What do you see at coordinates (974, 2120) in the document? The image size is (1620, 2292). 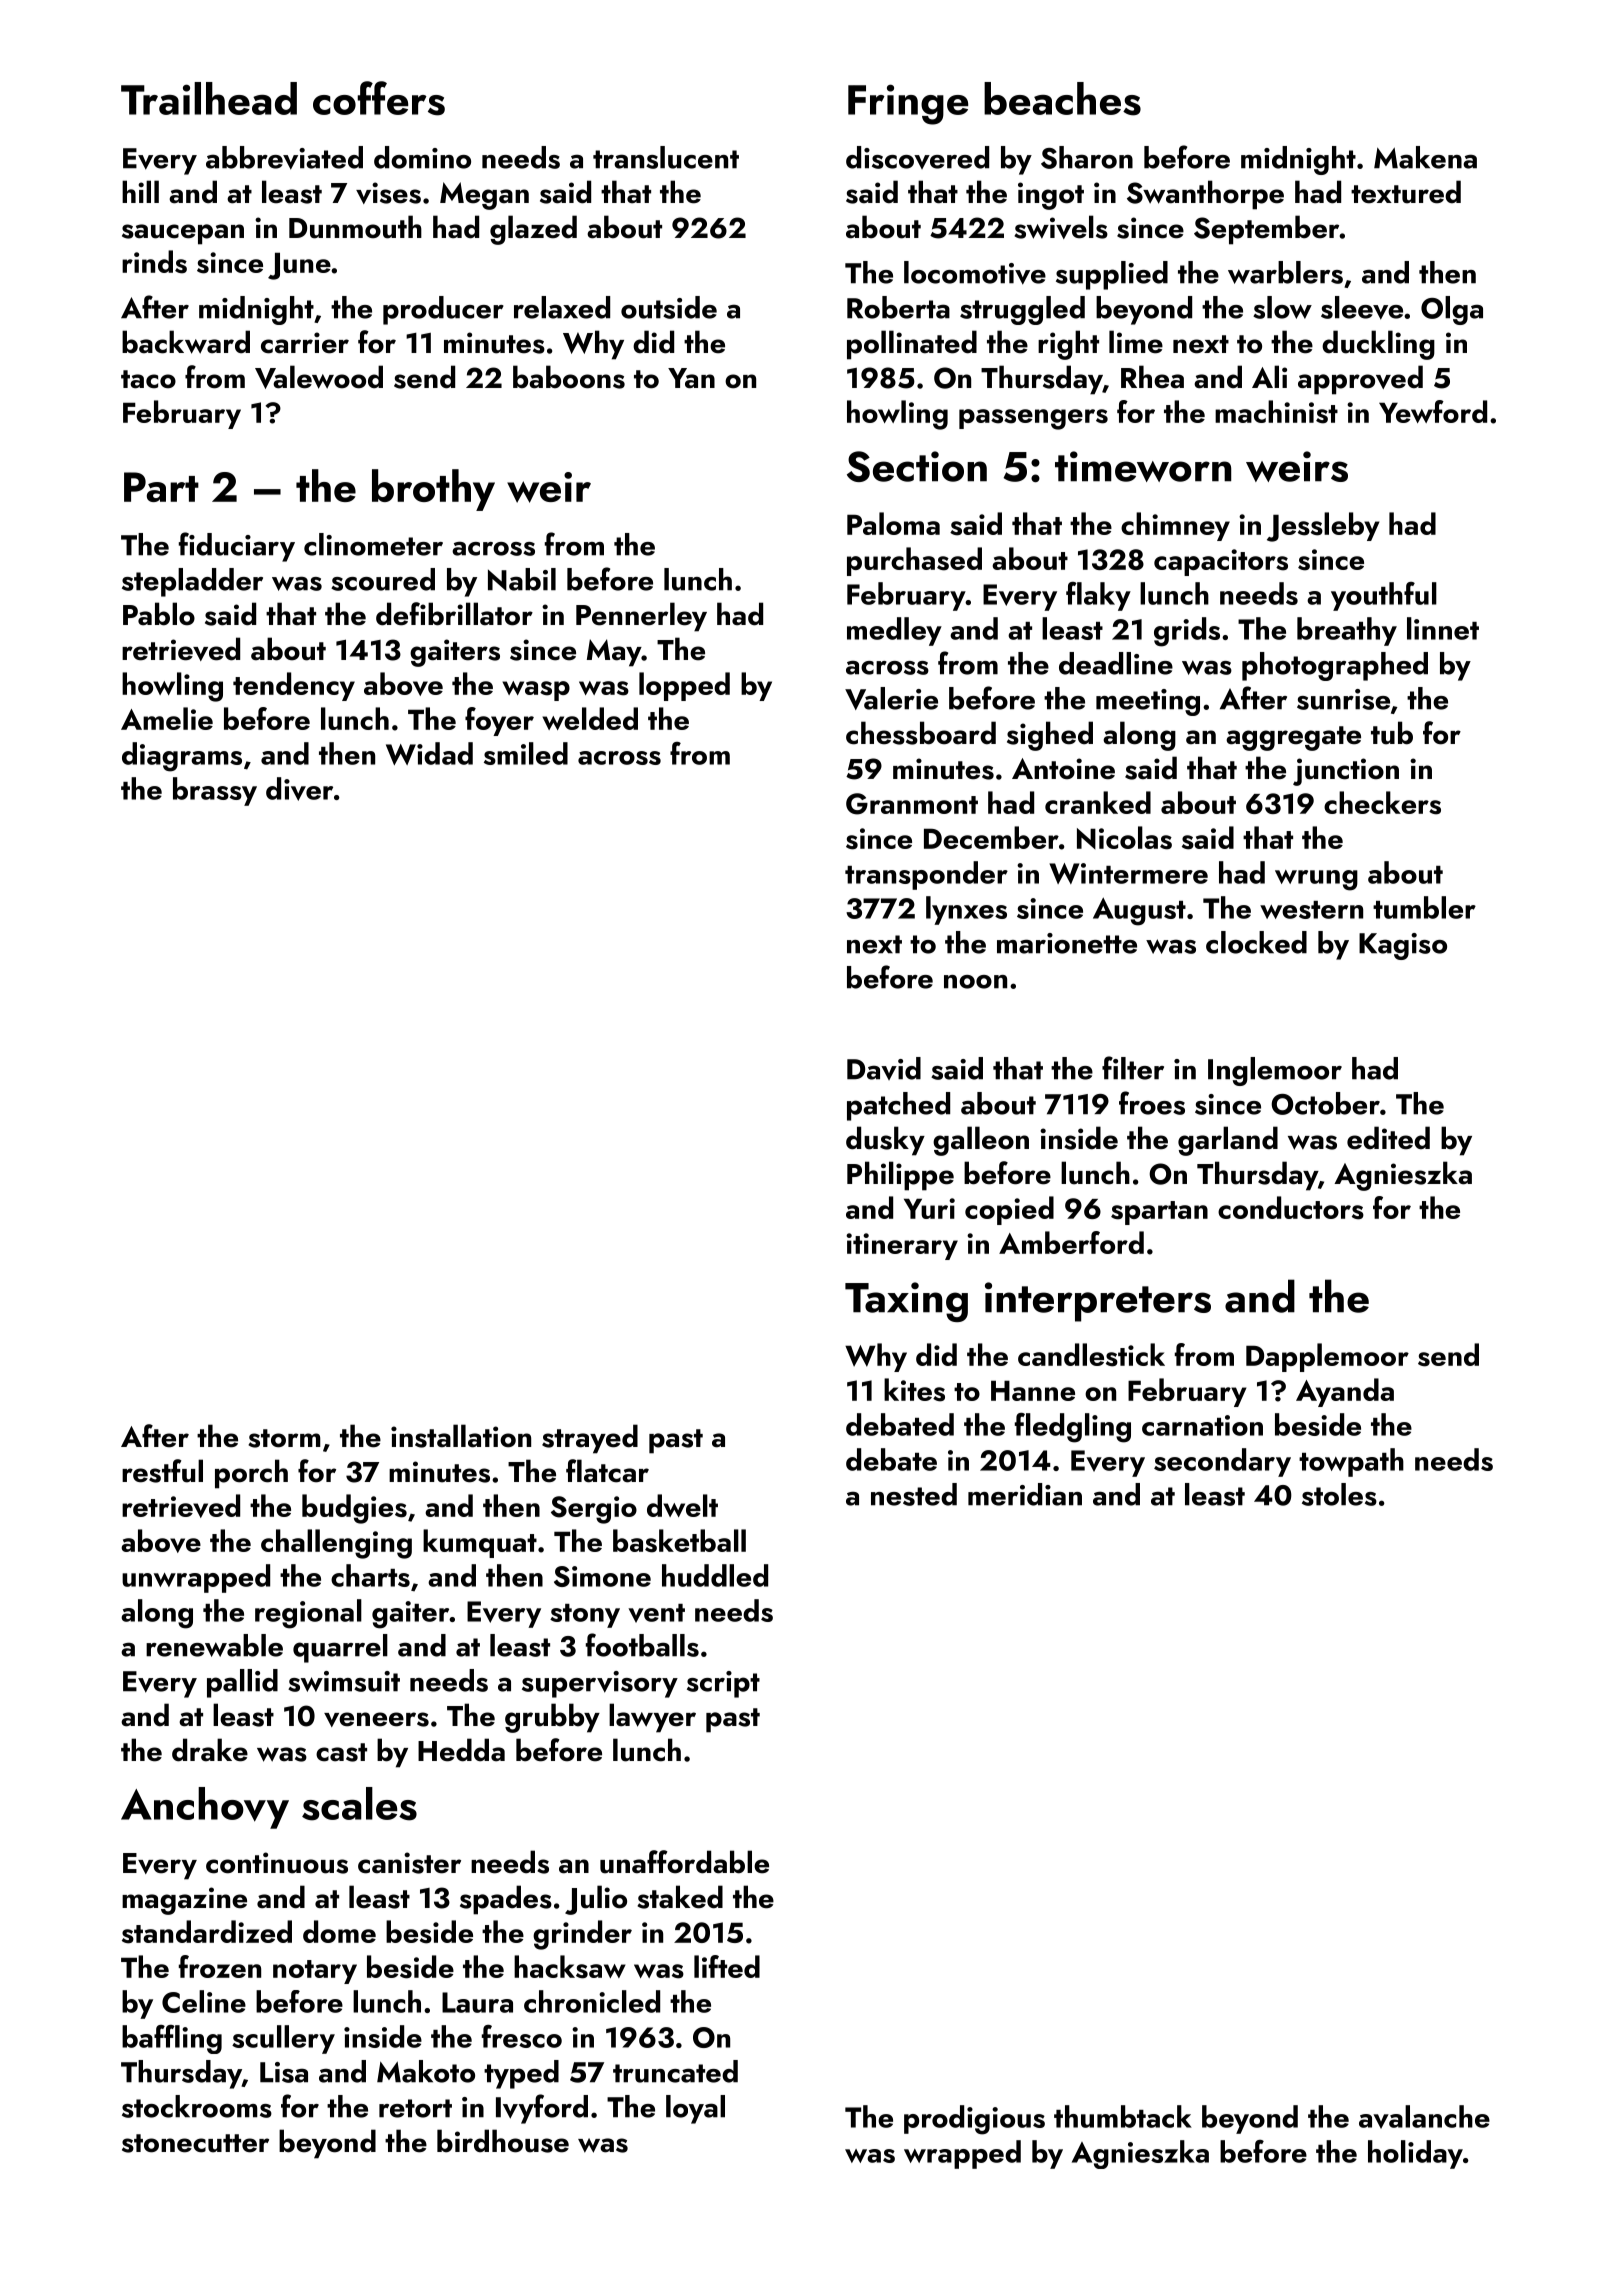 I see `prodigious` at bounding box center [974, 2120].
